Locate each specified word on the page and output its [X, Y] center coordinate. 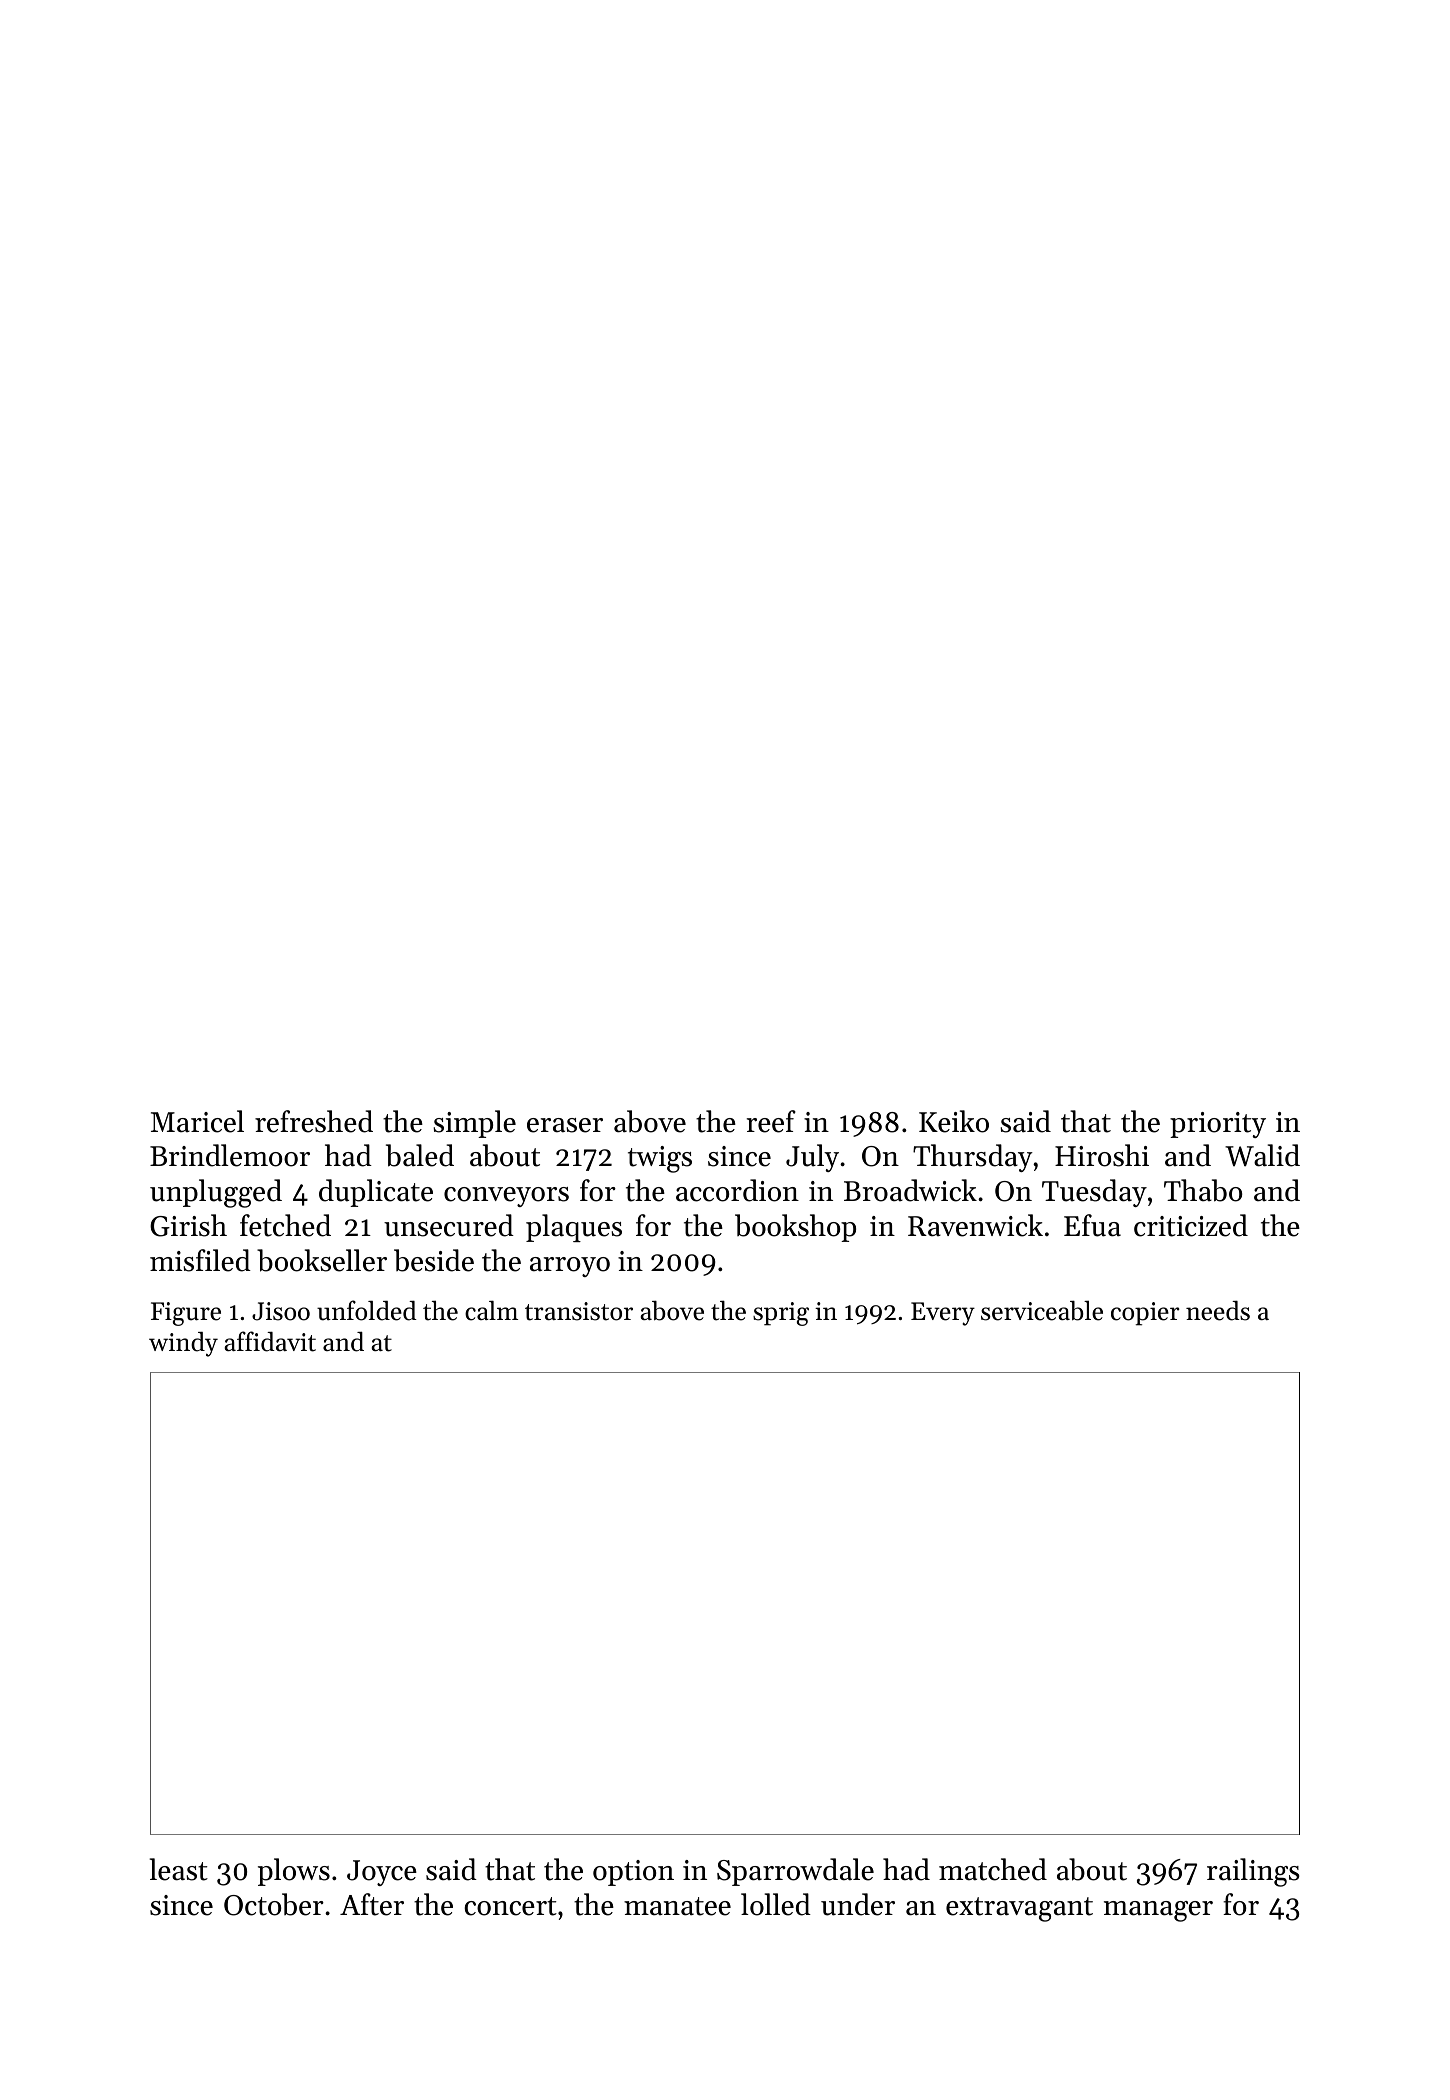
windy [183, 1344]
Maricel [197, 1121]
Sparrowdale [795, 1872]
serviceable [1042, 1311]
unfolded [367, 1310]
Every [943, 1314]
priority [1218, 1125]
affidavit [270, 1341]
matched [993, 1869]
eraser [565, 1125]
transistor [579, 1311]
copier [1145, 1314]
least [179, 1869]
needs [1218, 1311]
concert [510, 1906]
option [633, 1873]
